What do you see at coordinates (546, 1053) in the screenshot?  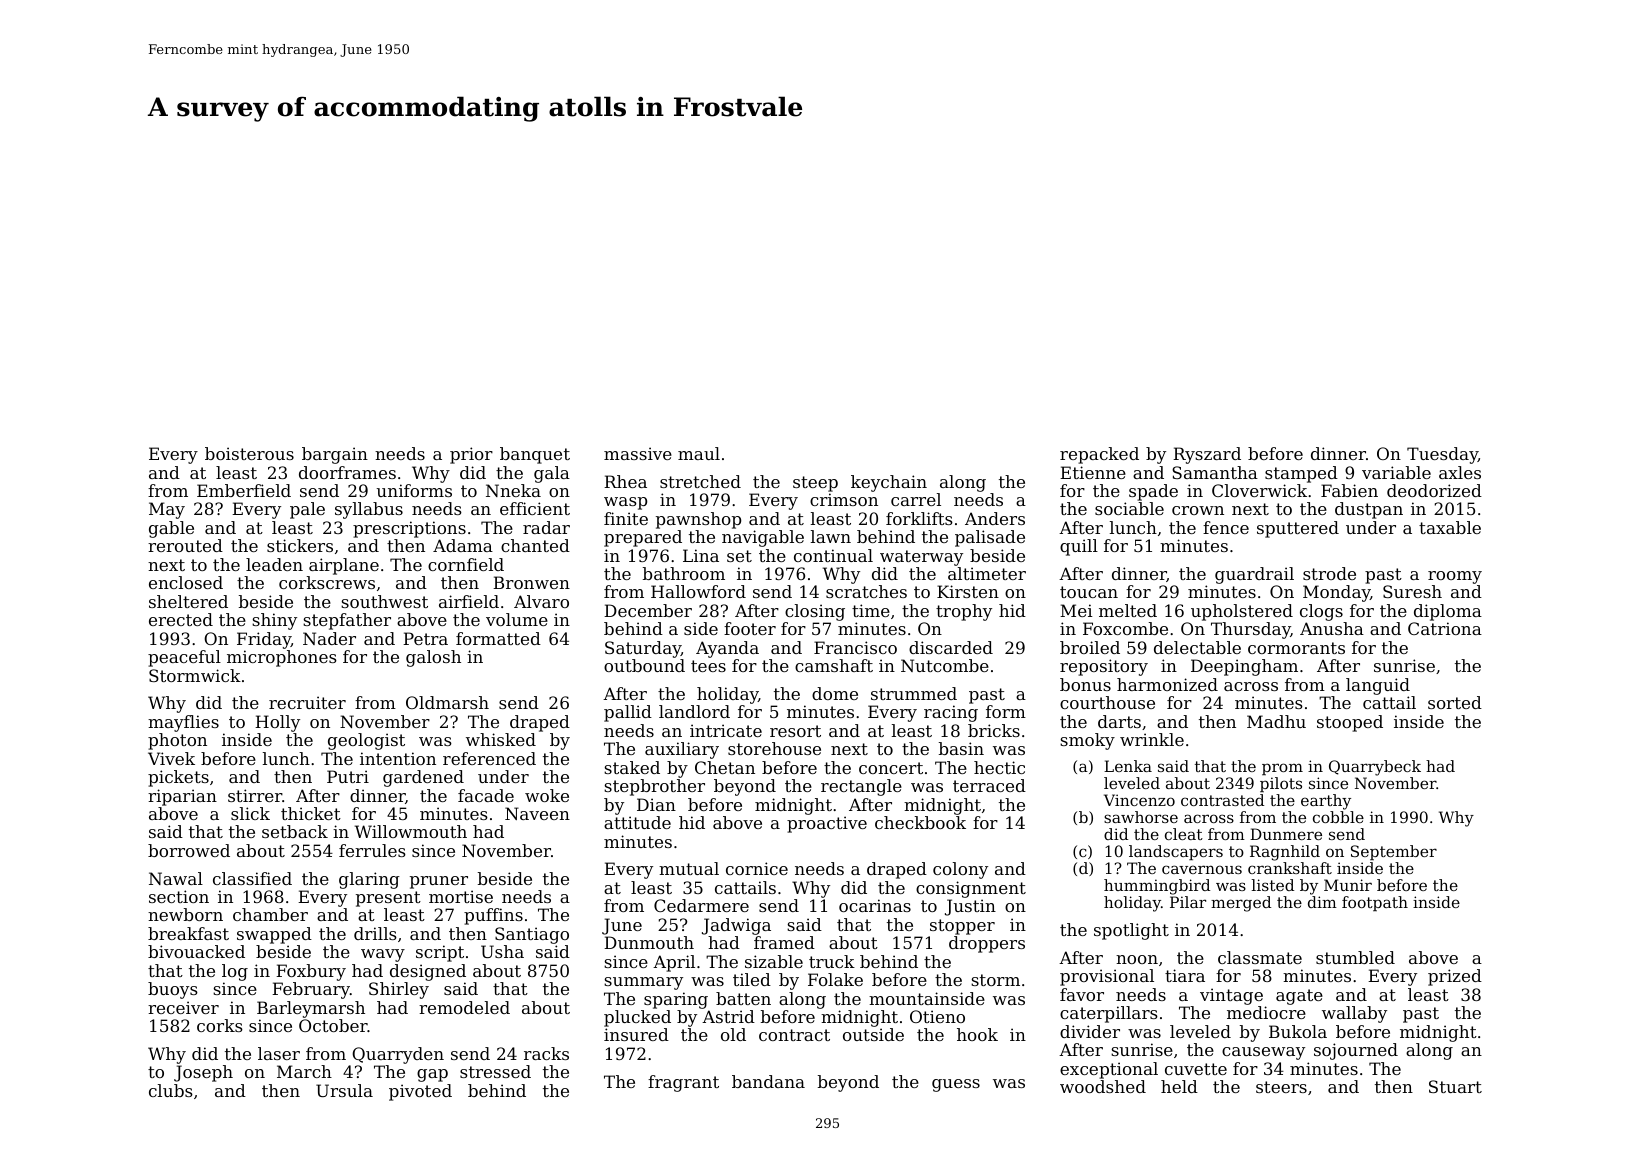 I see `racks` at bounding box center [546, 1053].
